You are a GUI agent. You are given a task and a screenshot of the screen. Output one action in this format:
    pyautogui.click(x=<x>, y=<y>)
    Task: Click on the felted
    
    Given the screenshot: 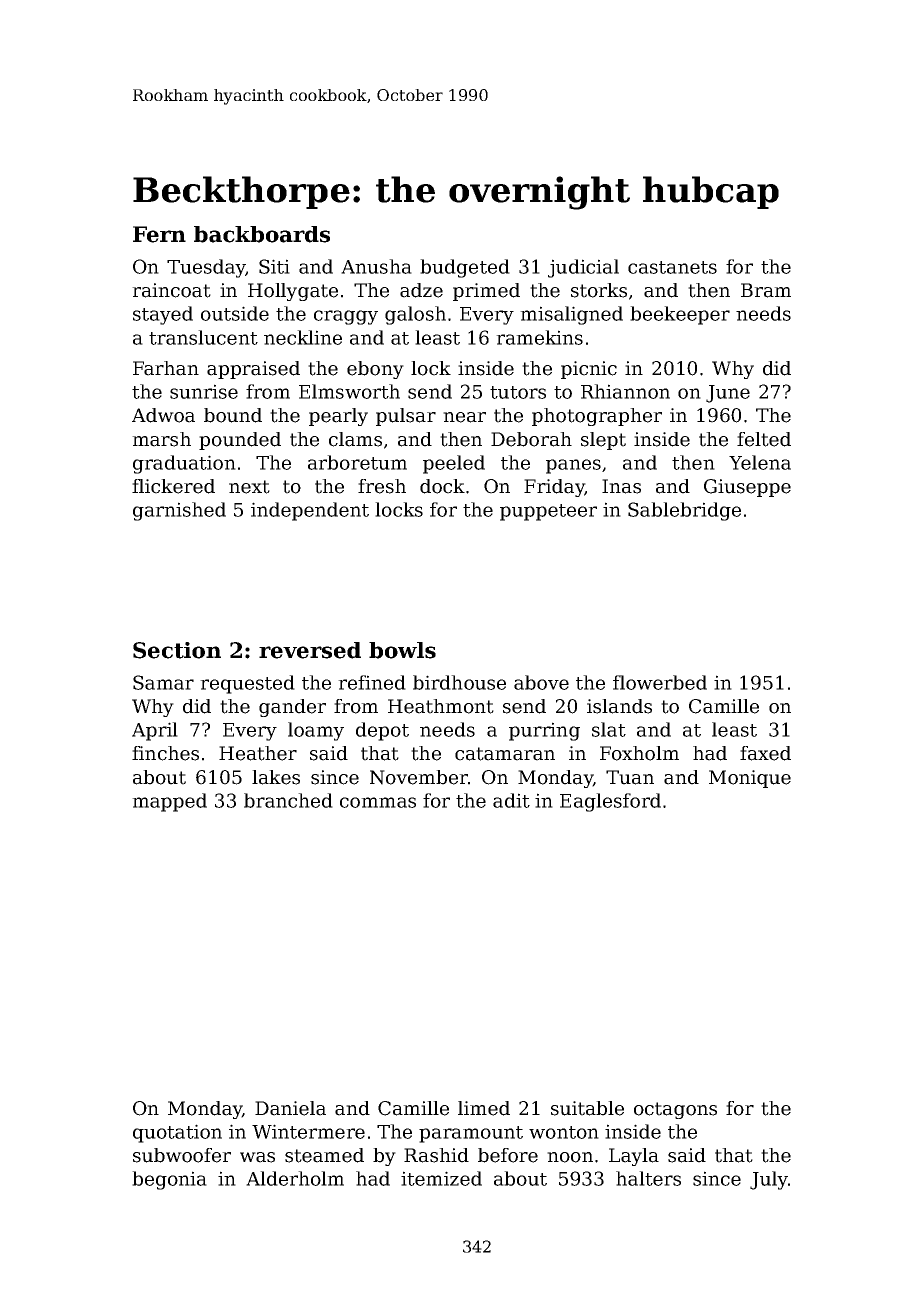 What is the action you would take?
    pyautogui.click(x=764, y=439)
